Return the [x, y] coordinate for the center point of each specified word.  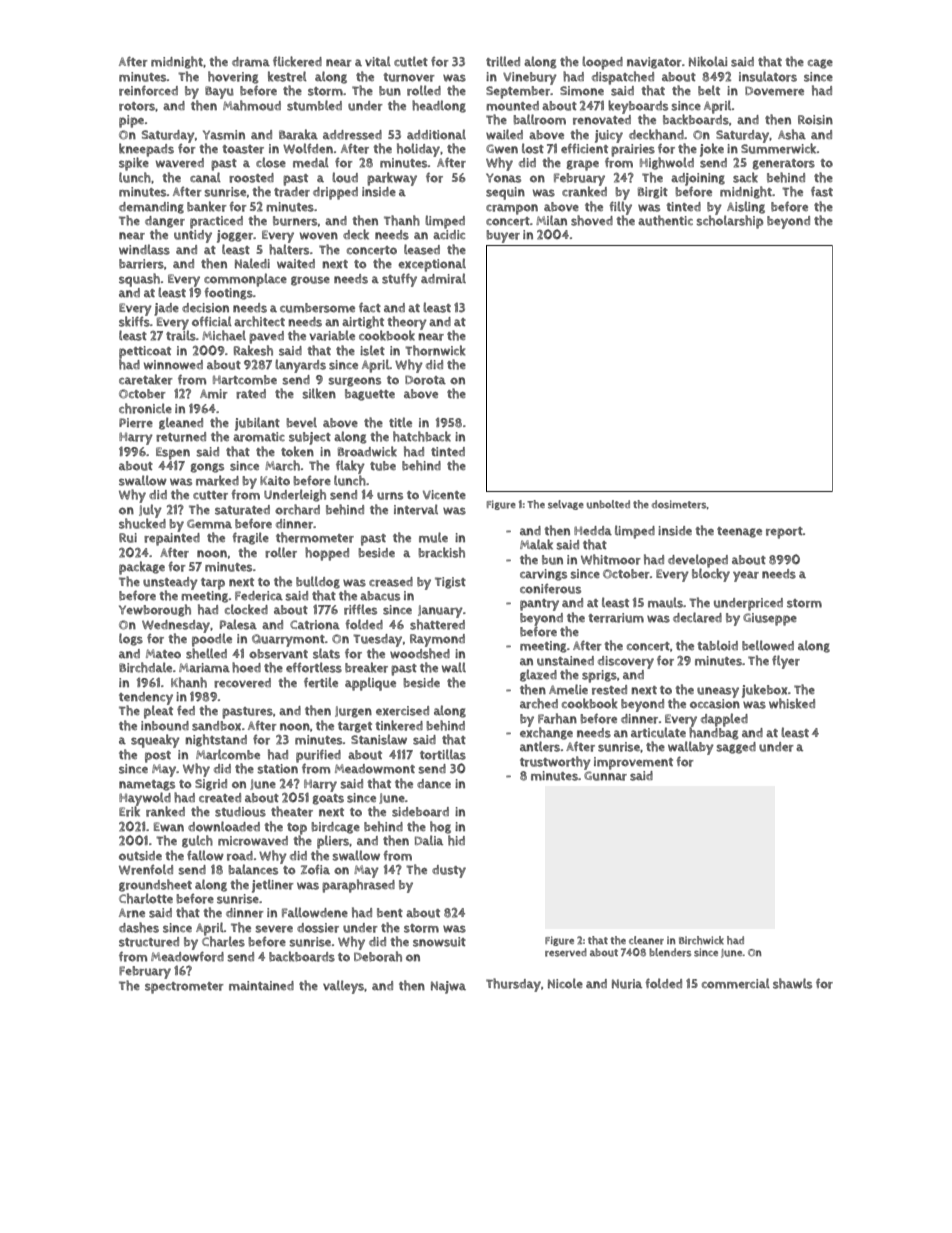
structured [149, 942]
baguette [370, 395]
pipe [131, 121]
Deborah [378, 956]
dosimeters [679, 504]
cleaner [646, 940]
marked [217, 480]
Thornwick [435, 350]
